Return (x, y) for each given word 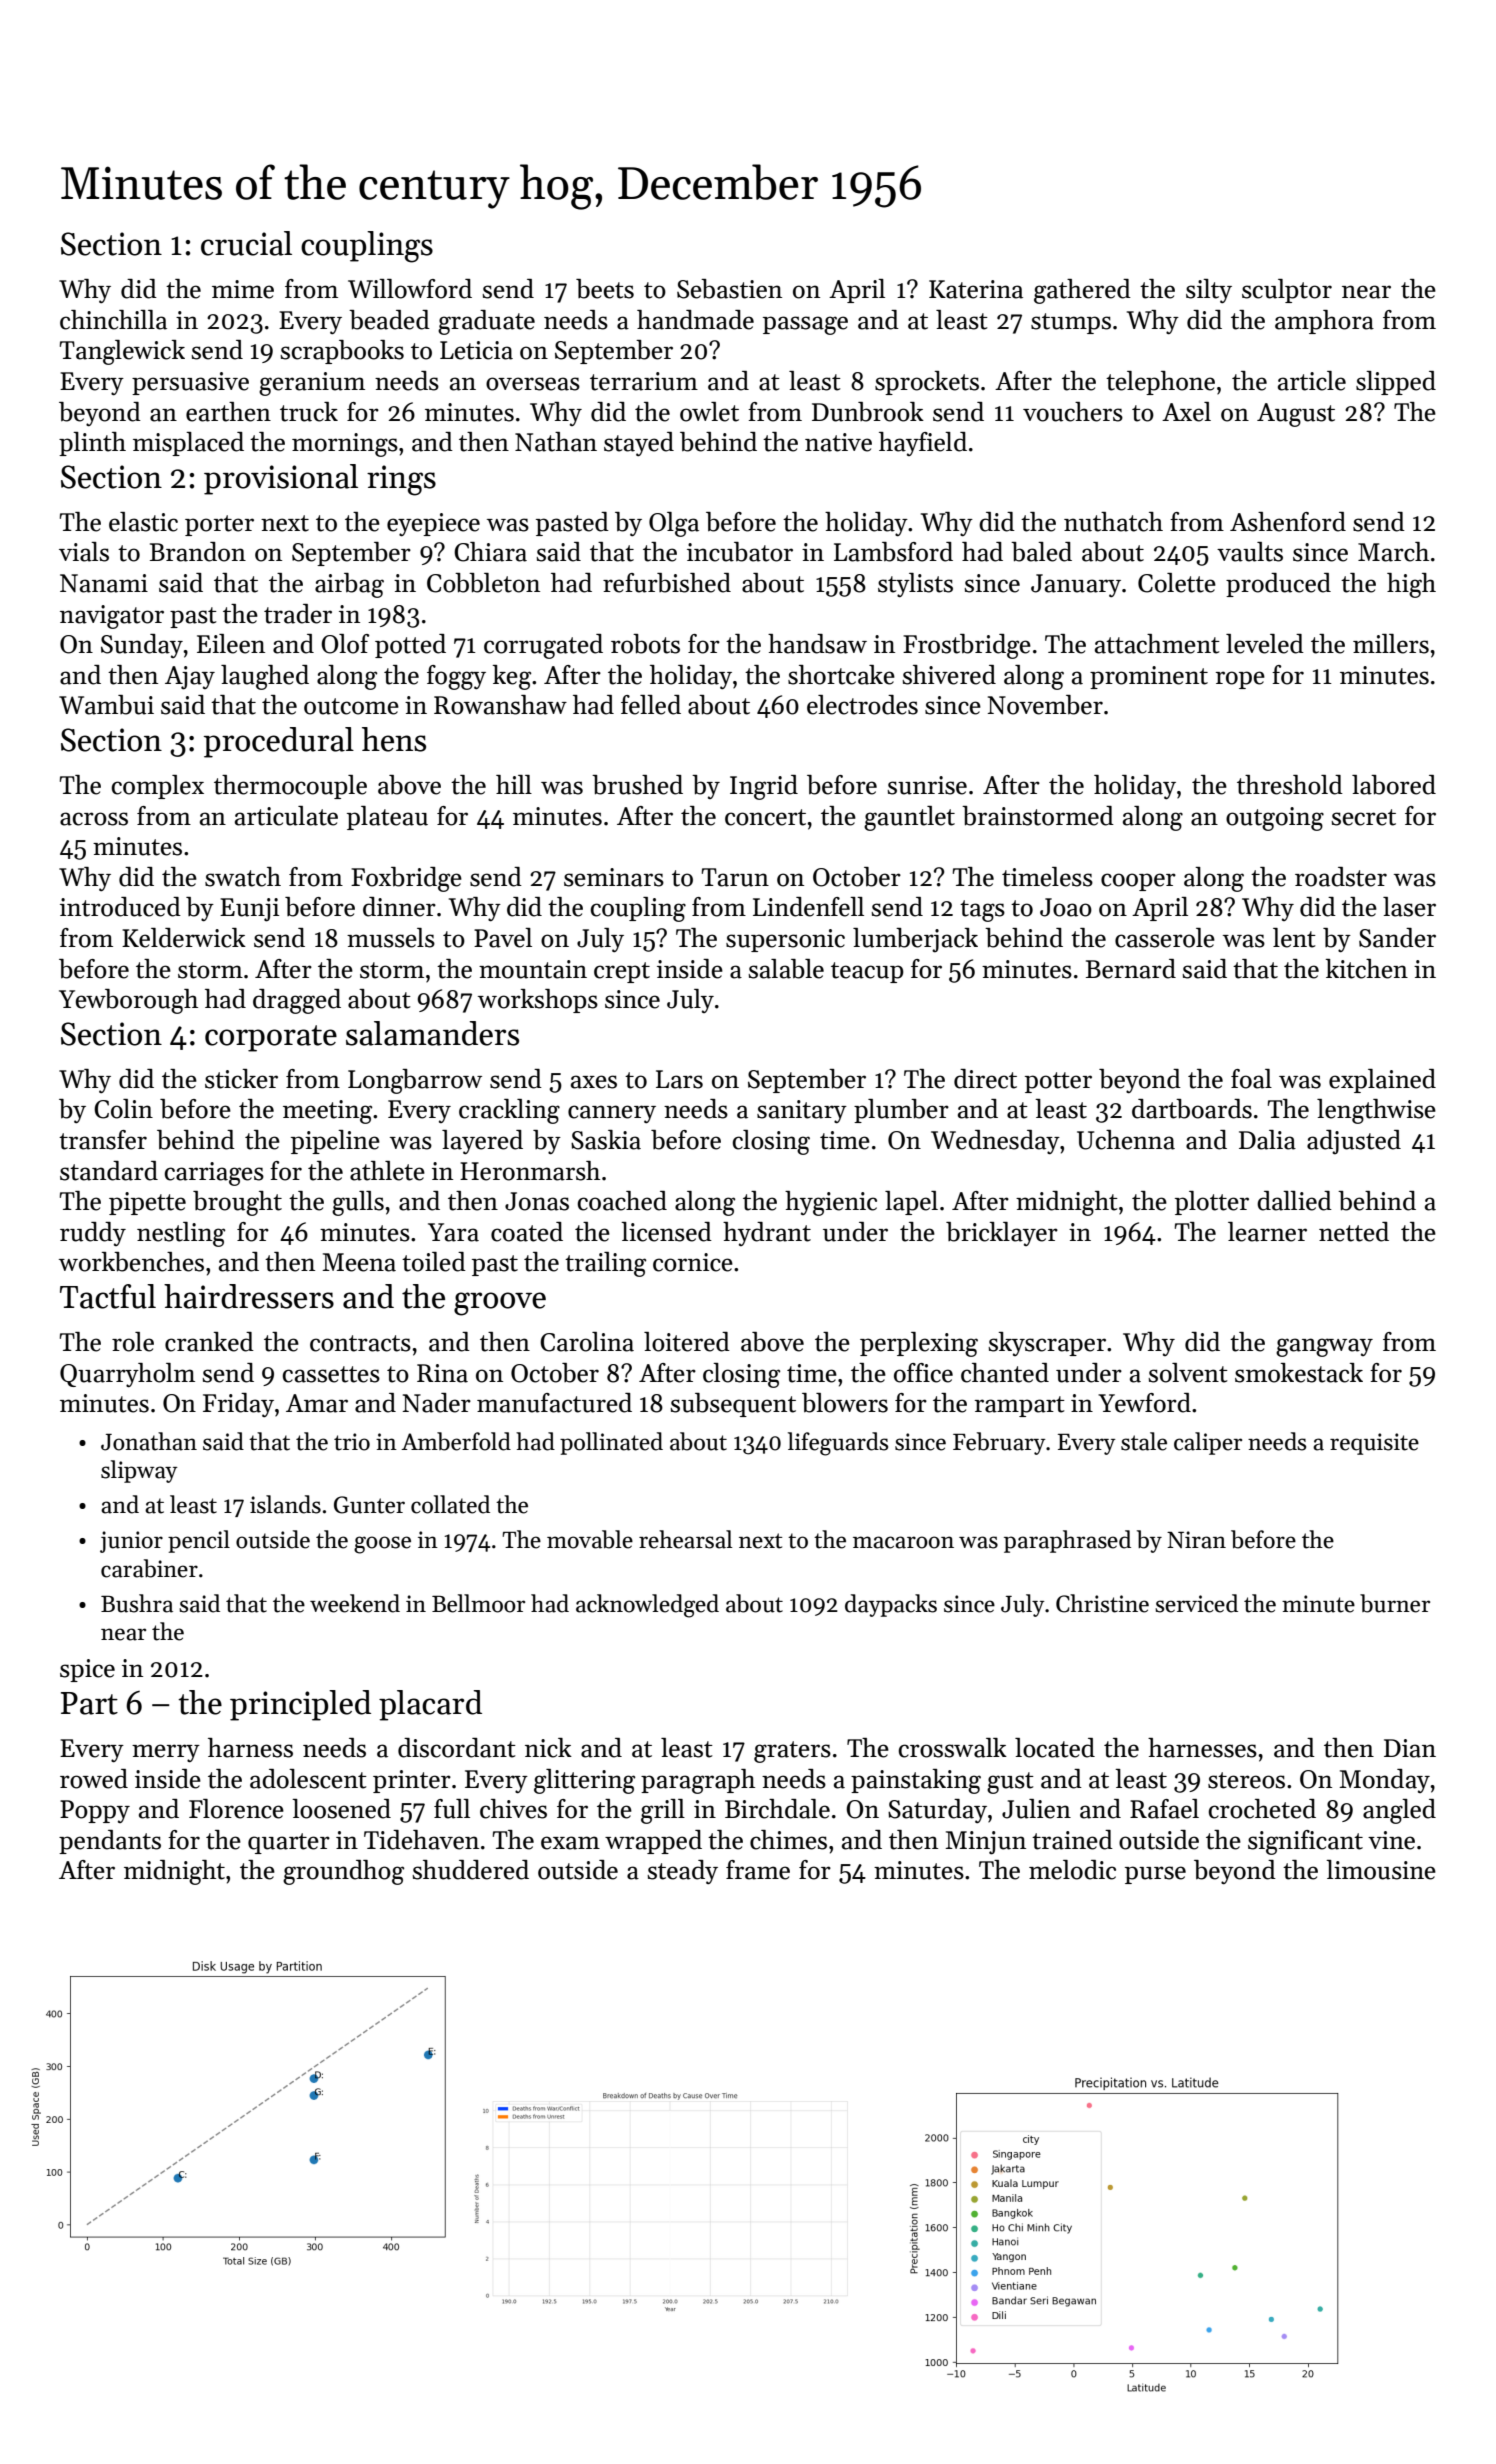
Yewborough (128, 1001)
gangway (1324, 1347)
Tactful (108, 1296)
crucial (246, 243)
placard (430, 1705)
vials (84, 552)
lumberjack (915, 940)
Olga (674, 524)
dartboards (1192, 1109)
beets (605, 289)
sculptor (1287, 291)
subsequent (733, 1405)
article (1312, 381)
